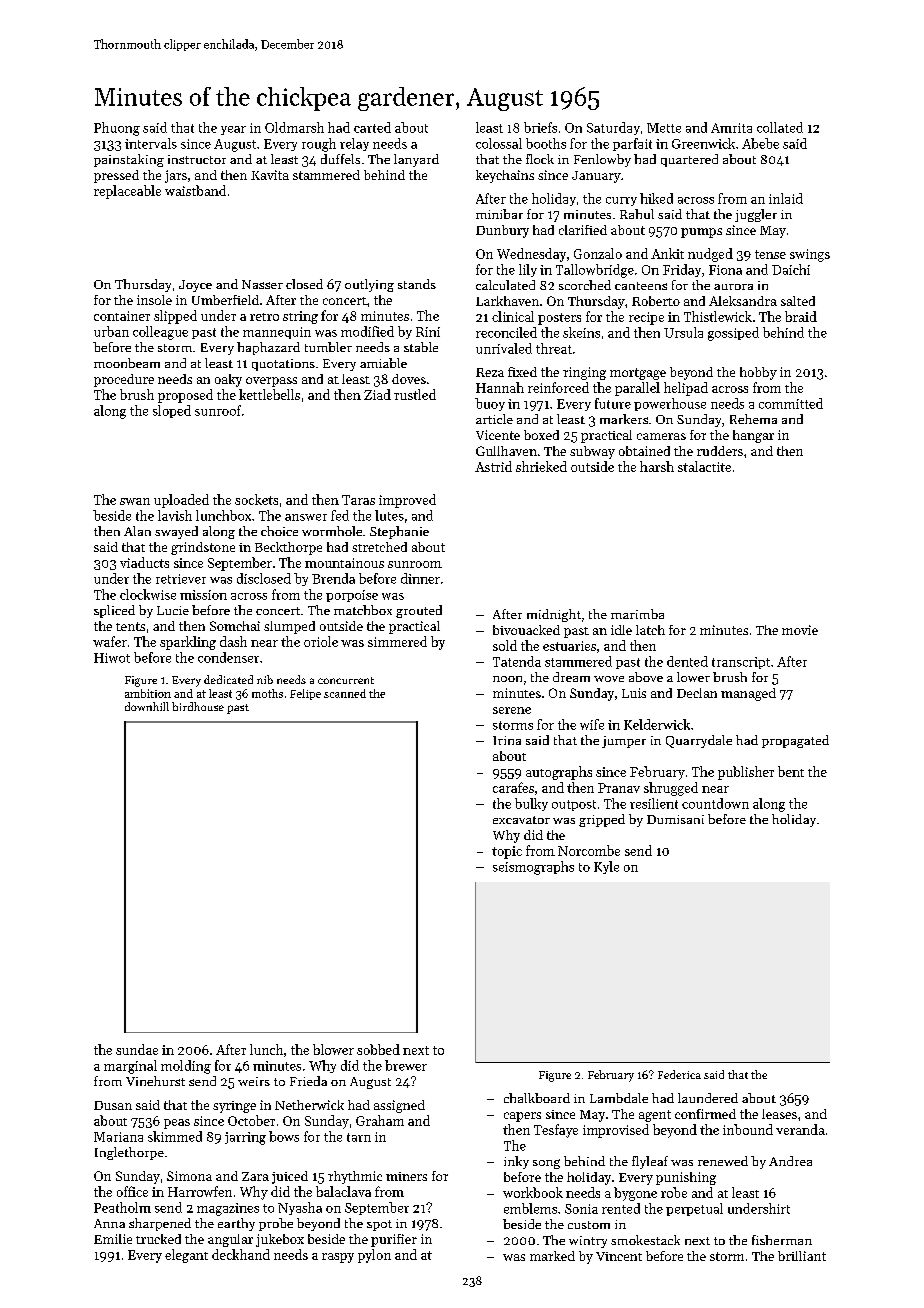 The image size is (924, 1308). What do you see at coordinates (507, 740) in the screenshot?
I see `Irina` at bounding box center [507, 740].
